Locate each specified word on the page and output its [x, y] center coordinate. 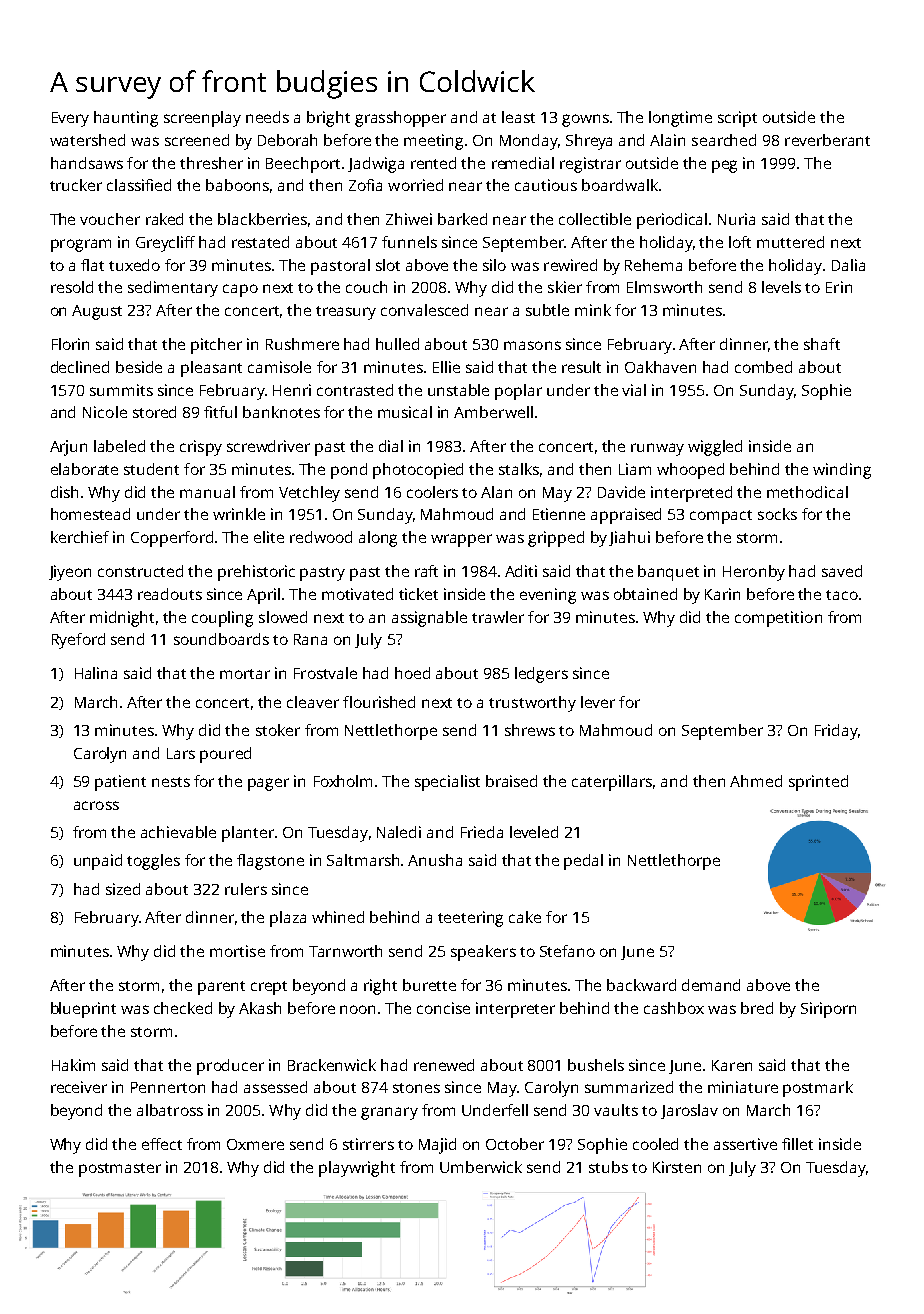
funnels [409, 242]
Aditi [521, 571]
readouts [170, 594]
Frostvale [325, 673]
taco [842, 595]
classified [139, 185]
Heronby [754, 573]
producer [230, 1067]
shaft [822, 344]
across [96, 805]
